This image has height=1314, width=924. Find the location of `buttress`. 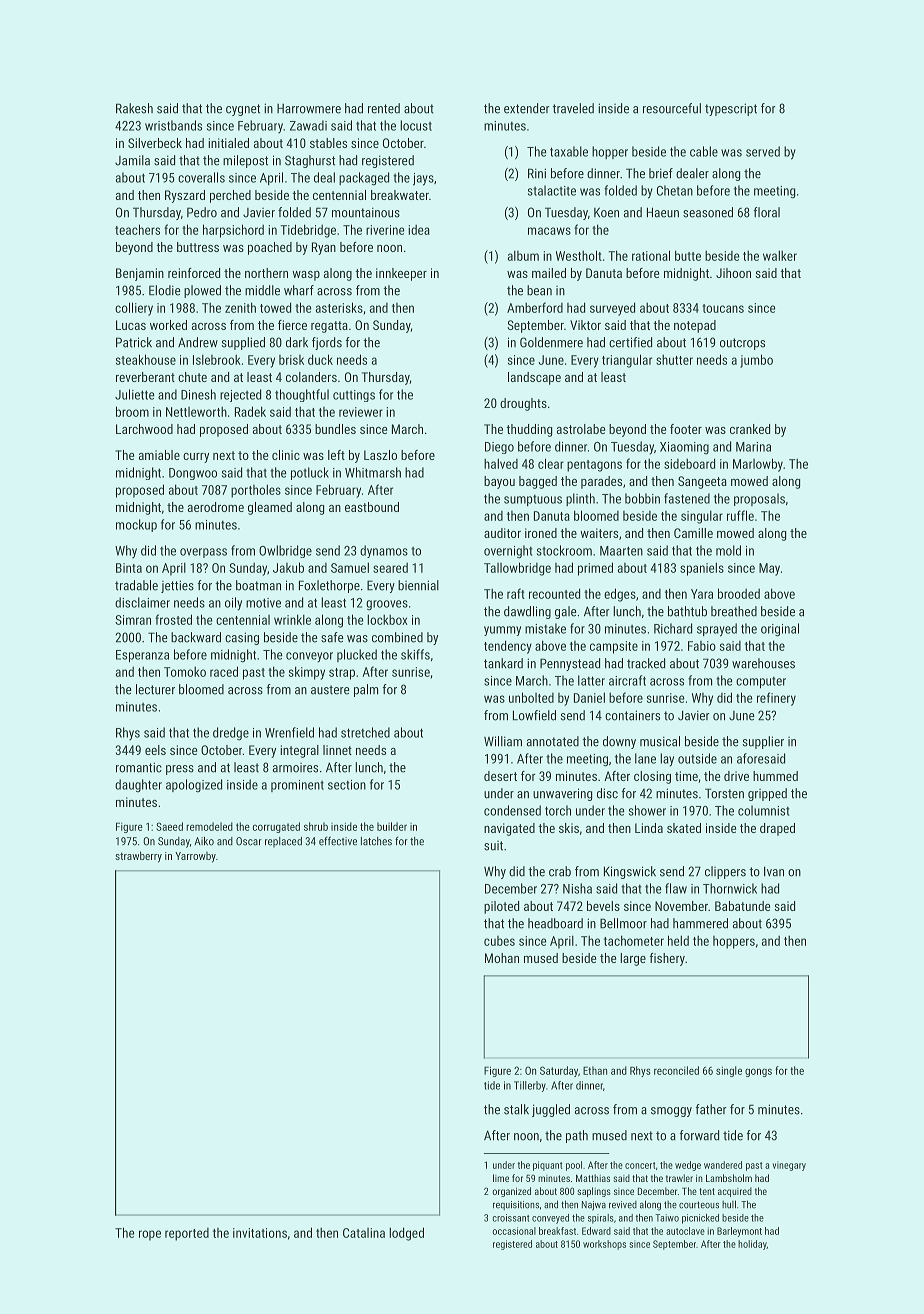

buttress is located at coordinates (198, 247).
